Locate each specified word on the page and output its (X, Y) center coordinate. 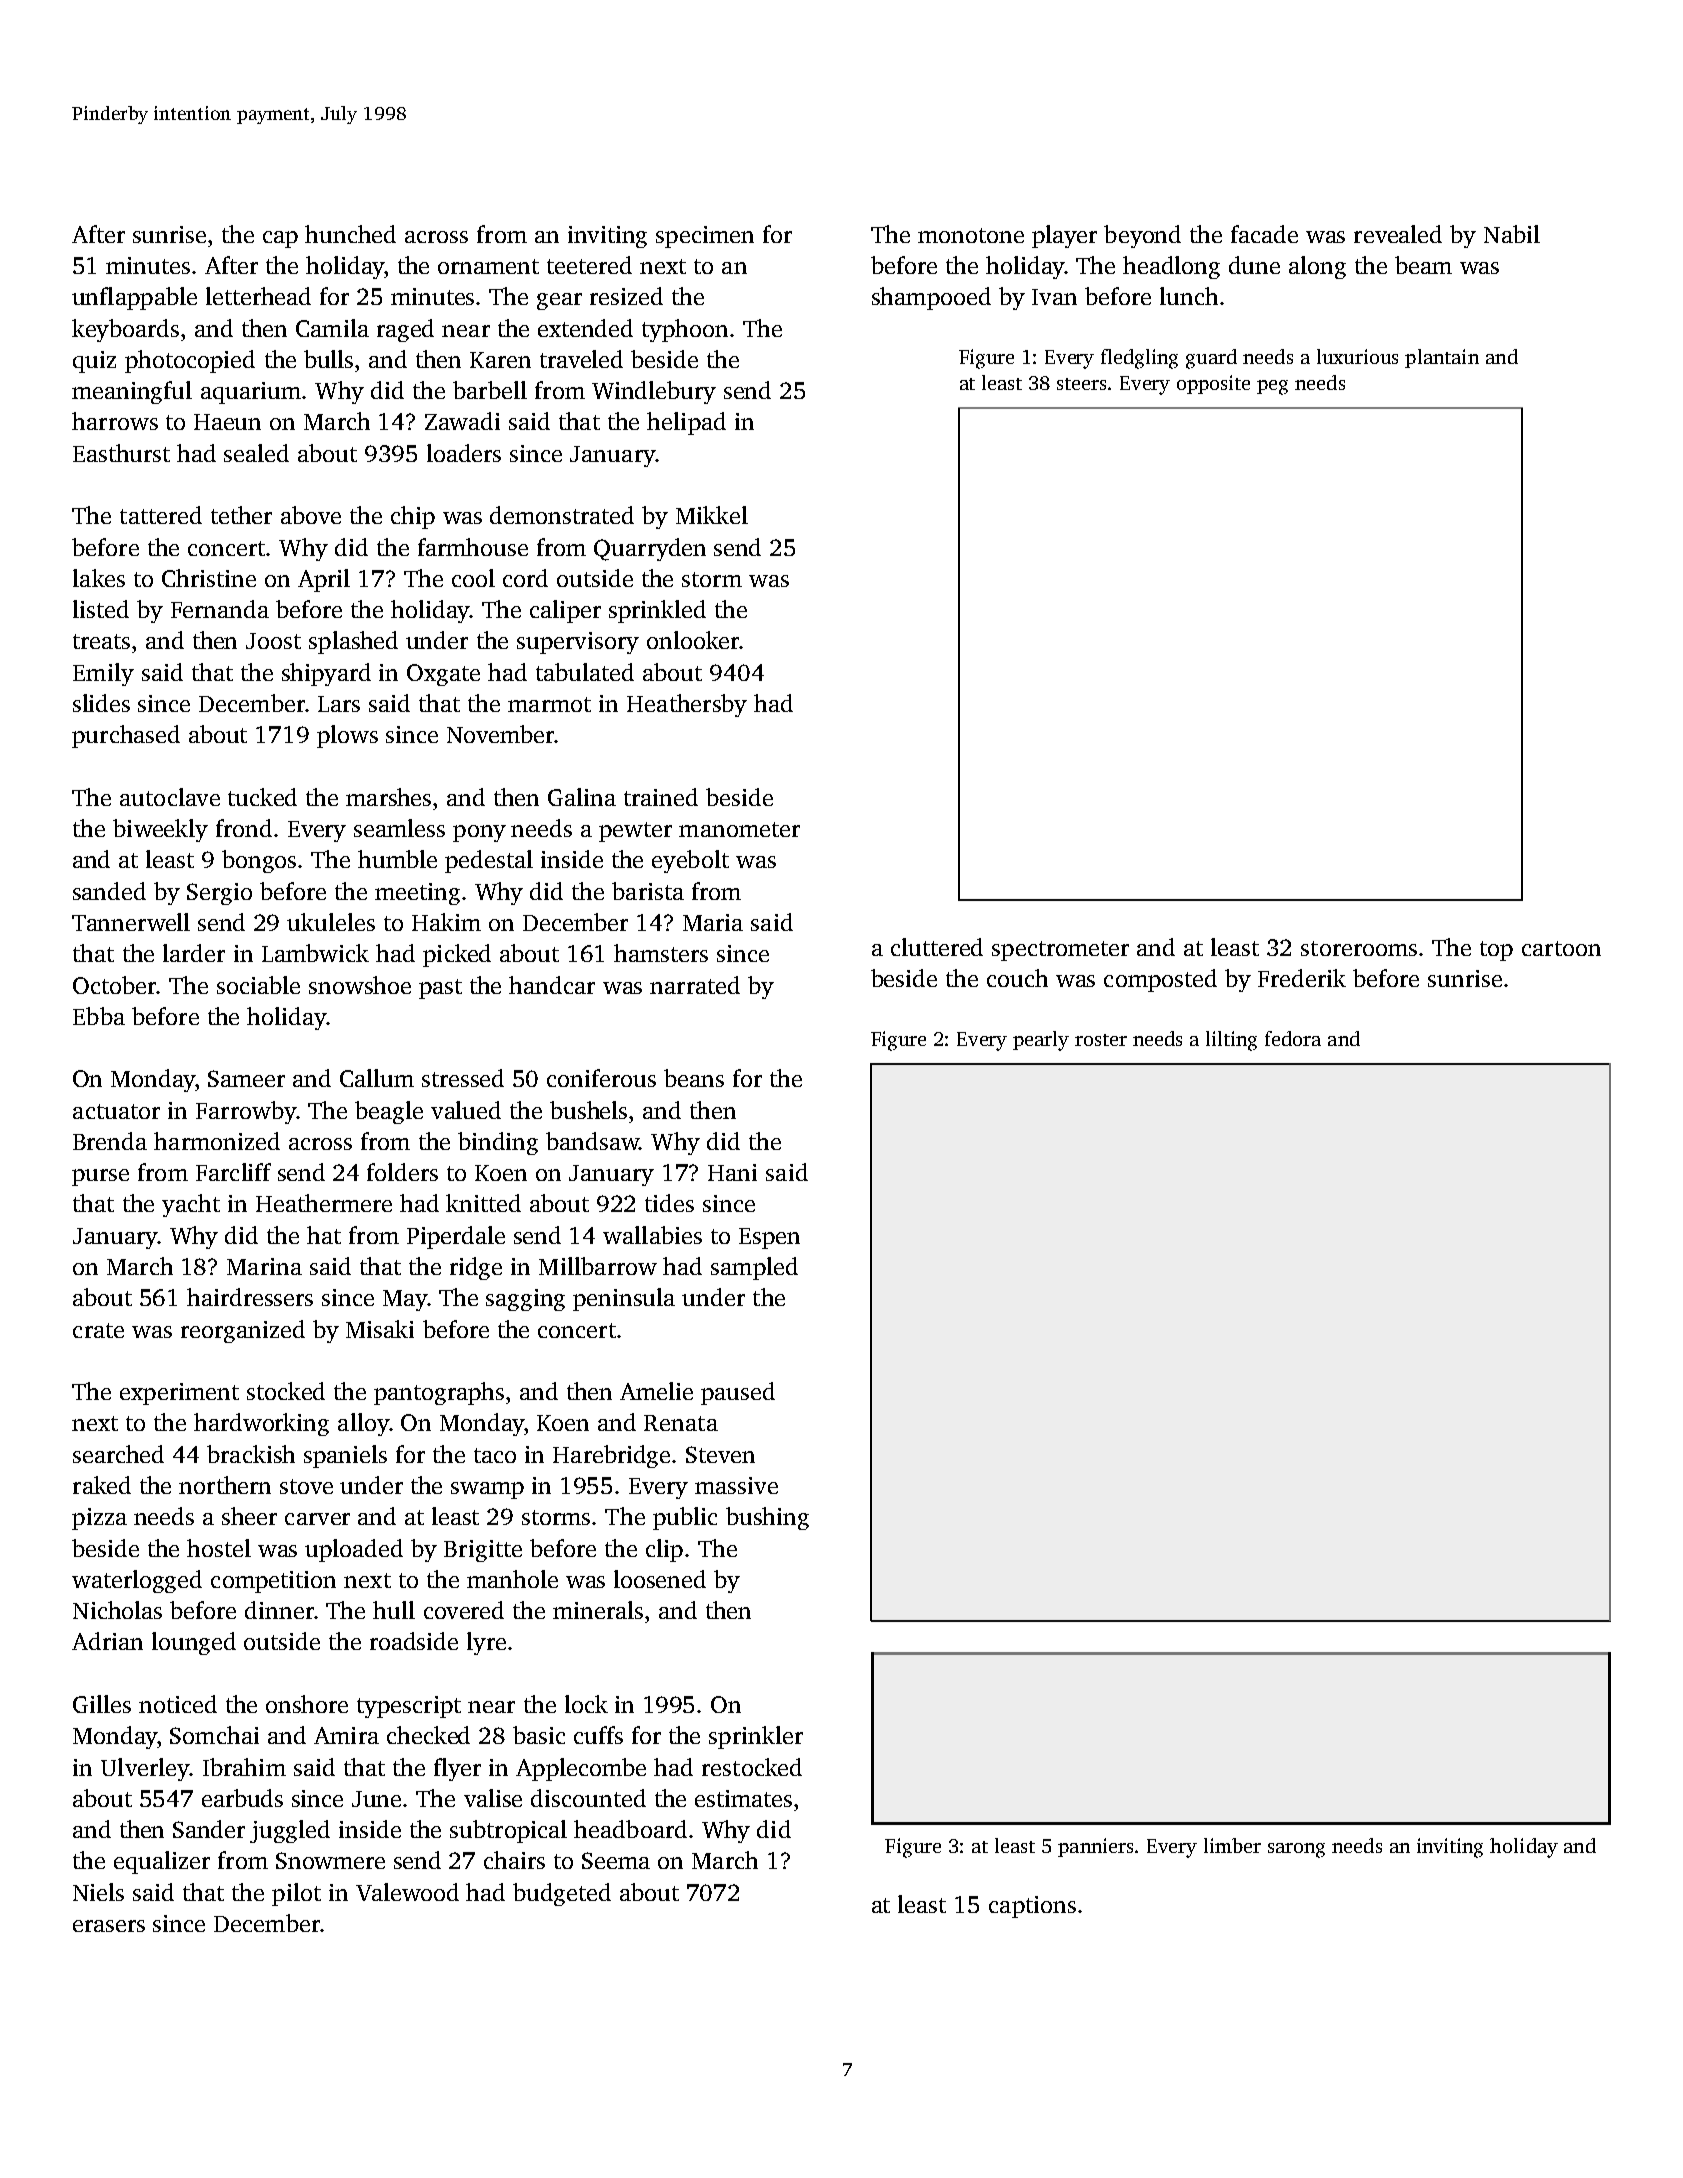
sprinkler (756, 1737)
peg (1272, 387)
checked (428, 1735)
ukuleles (331, 922)
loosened (660, 1579)
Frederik (1302, 978)
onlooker (693, 640)
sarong (1296, 1850)
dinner (279, 1610)
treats (101, 641)
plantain (1442, 358)
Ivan (1054, 297)
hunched (350, 234)
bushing (767, 1518)
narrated (695, 985)
